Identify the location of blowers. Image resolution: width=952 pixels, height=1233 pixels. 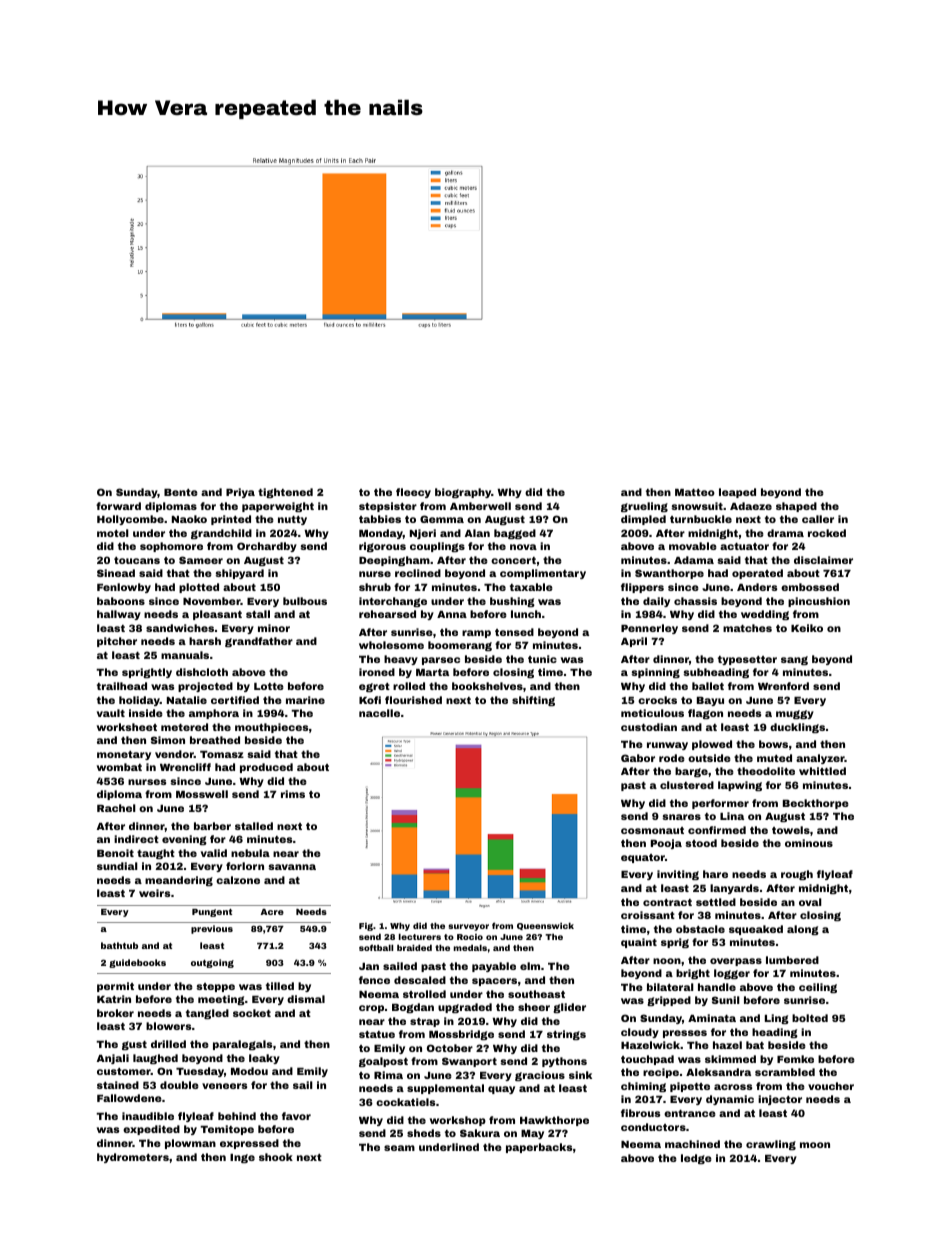
(168, 1026).
